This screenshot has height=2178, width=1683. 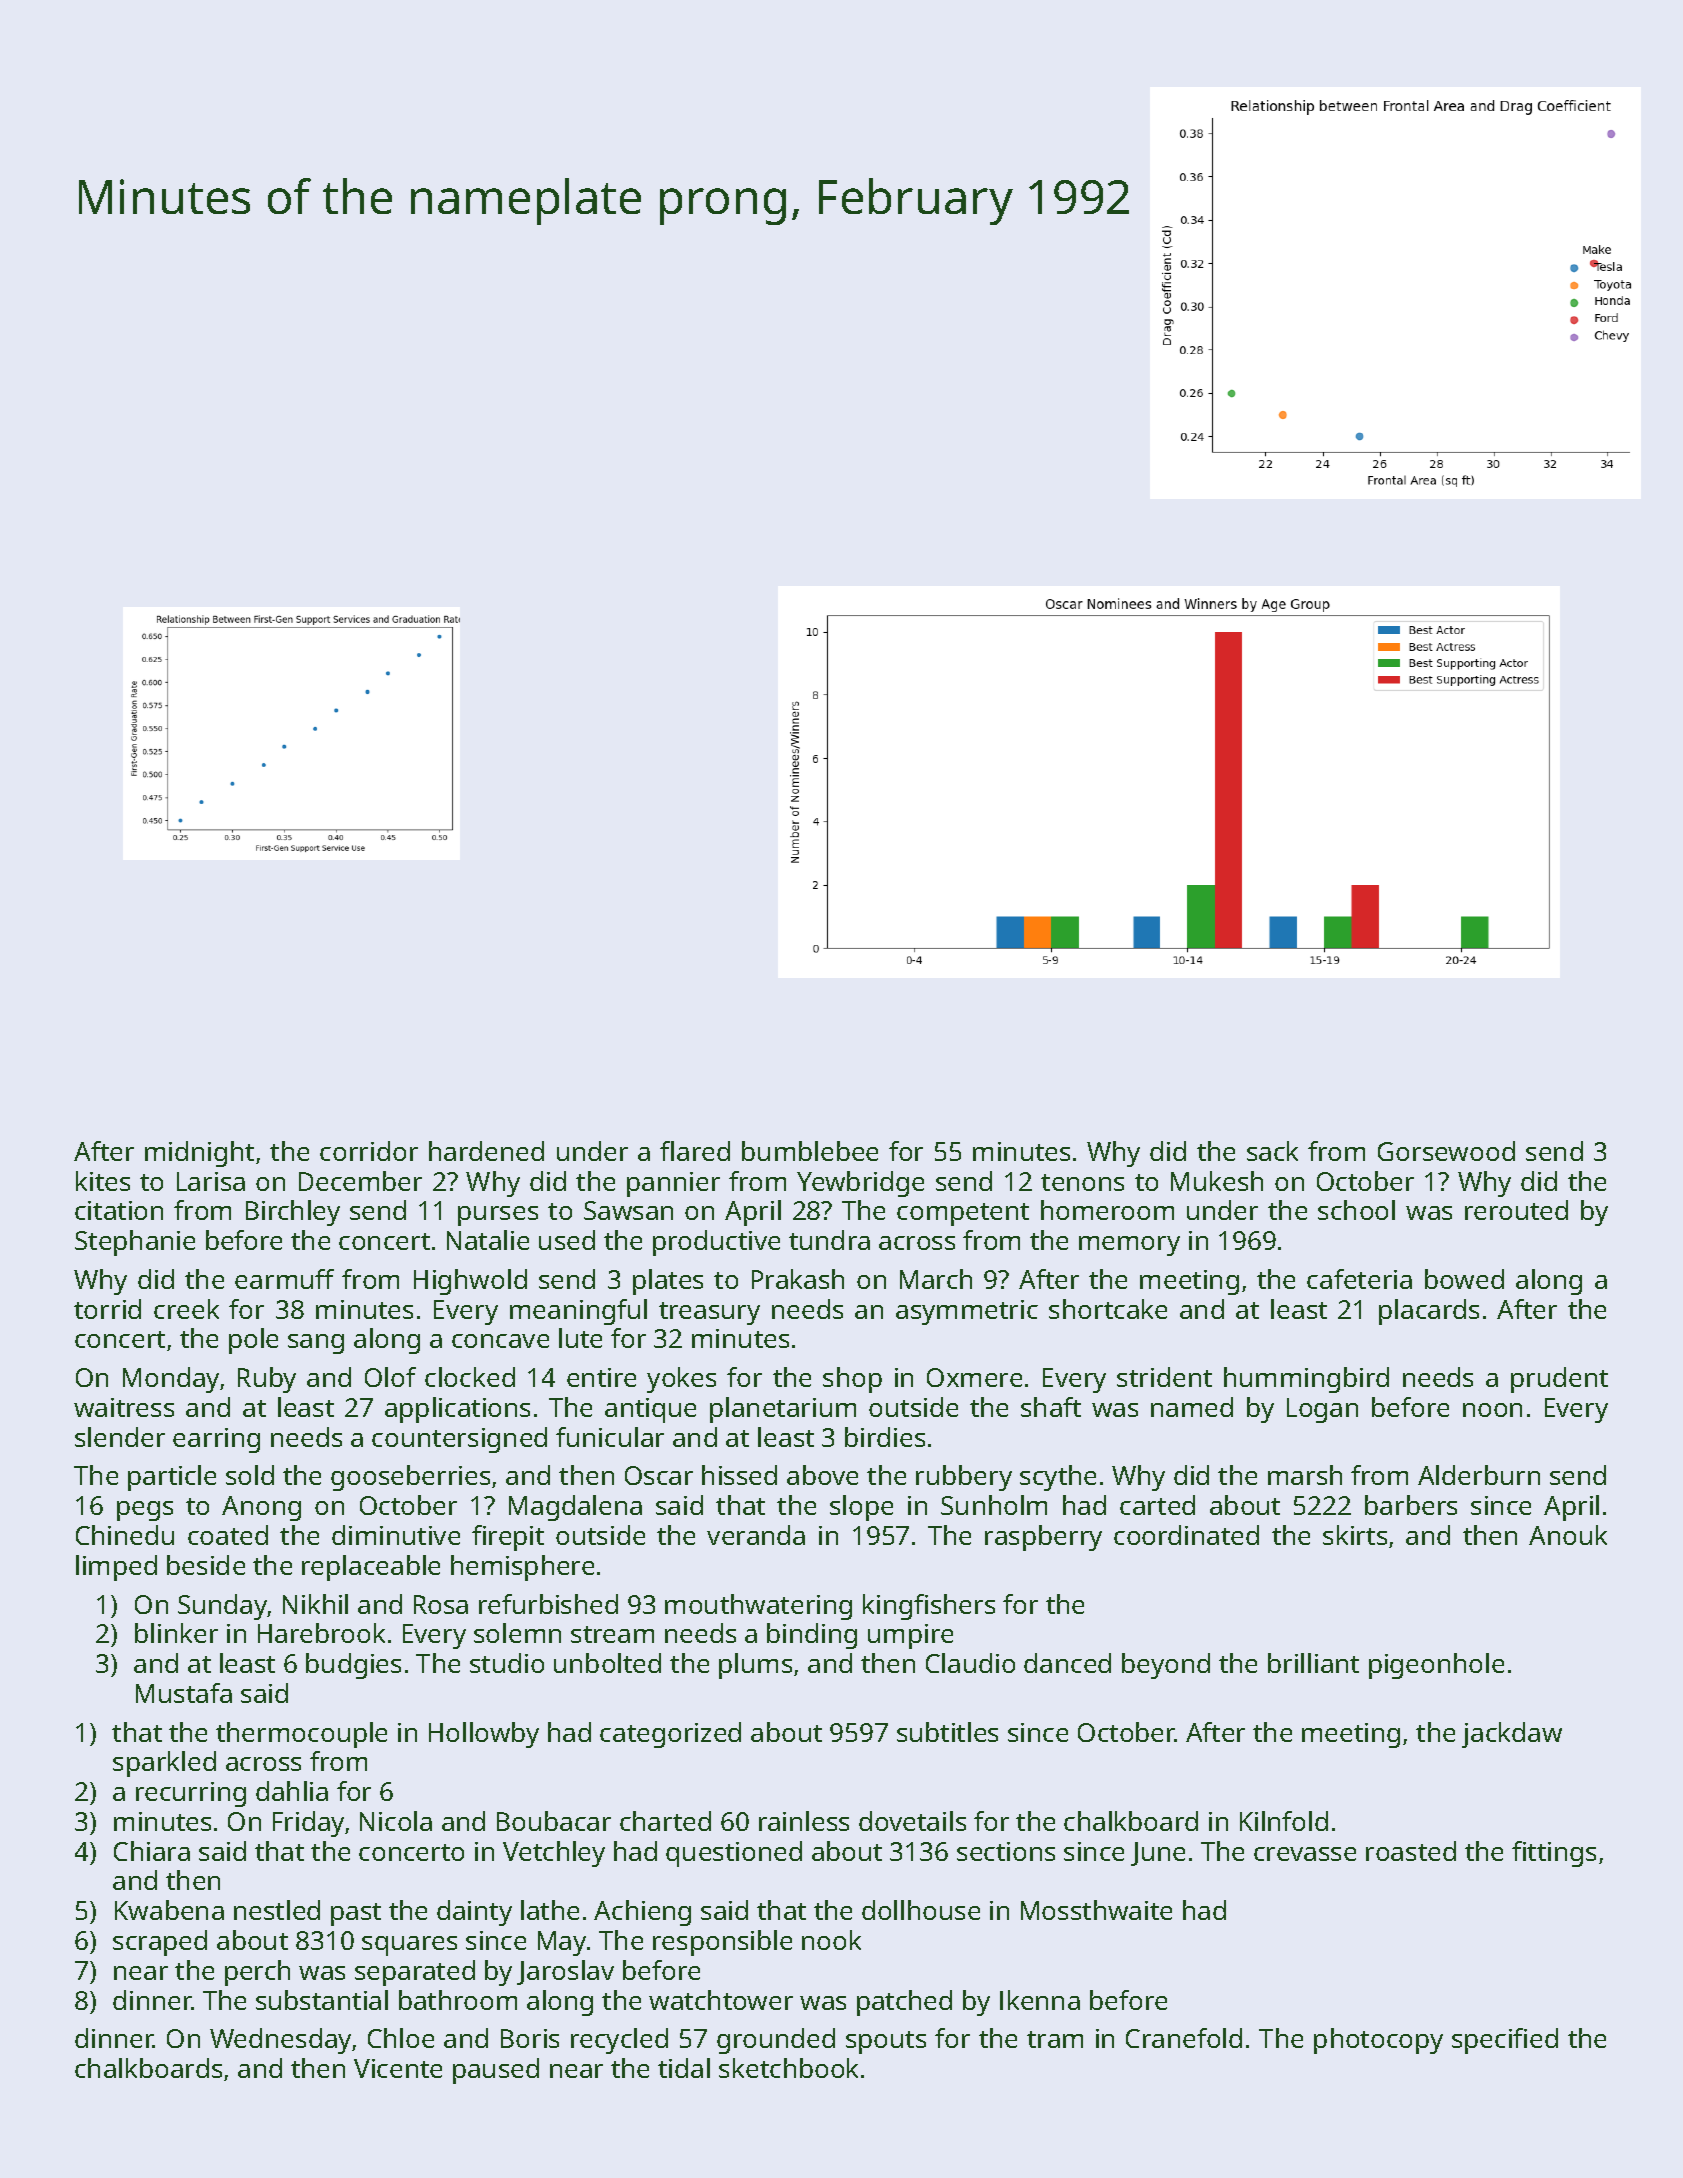 I want to click on sparkled, so click(x=164, y=1764).
